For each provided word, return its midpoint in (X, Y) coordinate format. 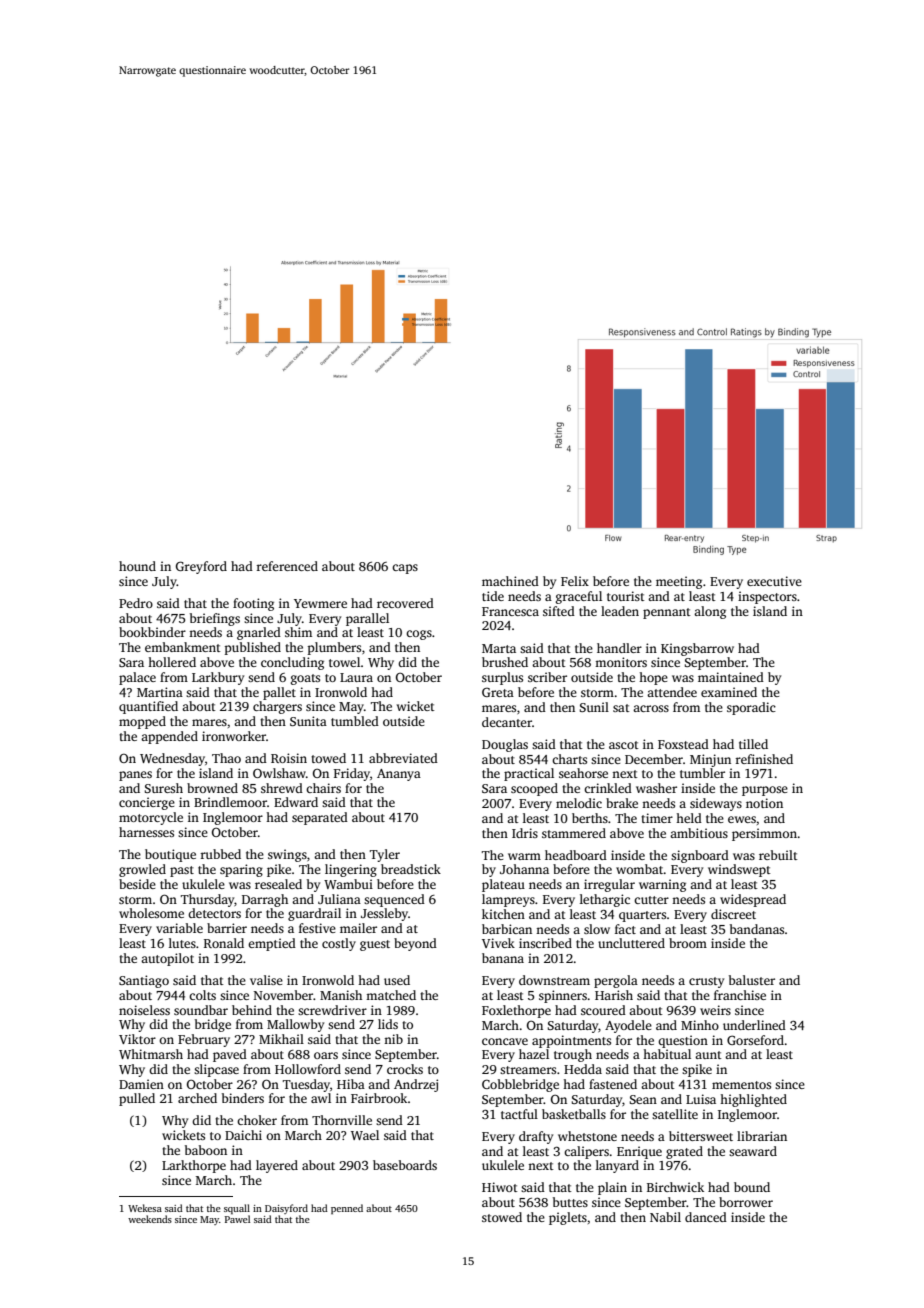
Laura (356, 677)
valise (266, 980)
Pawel (237, 1219)
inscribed (545, 943)
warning (662, 885)
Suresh (163, 788)
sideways (716, 804)
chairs (323, 788)
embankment (183, 647)
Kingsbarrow (697, 649)
